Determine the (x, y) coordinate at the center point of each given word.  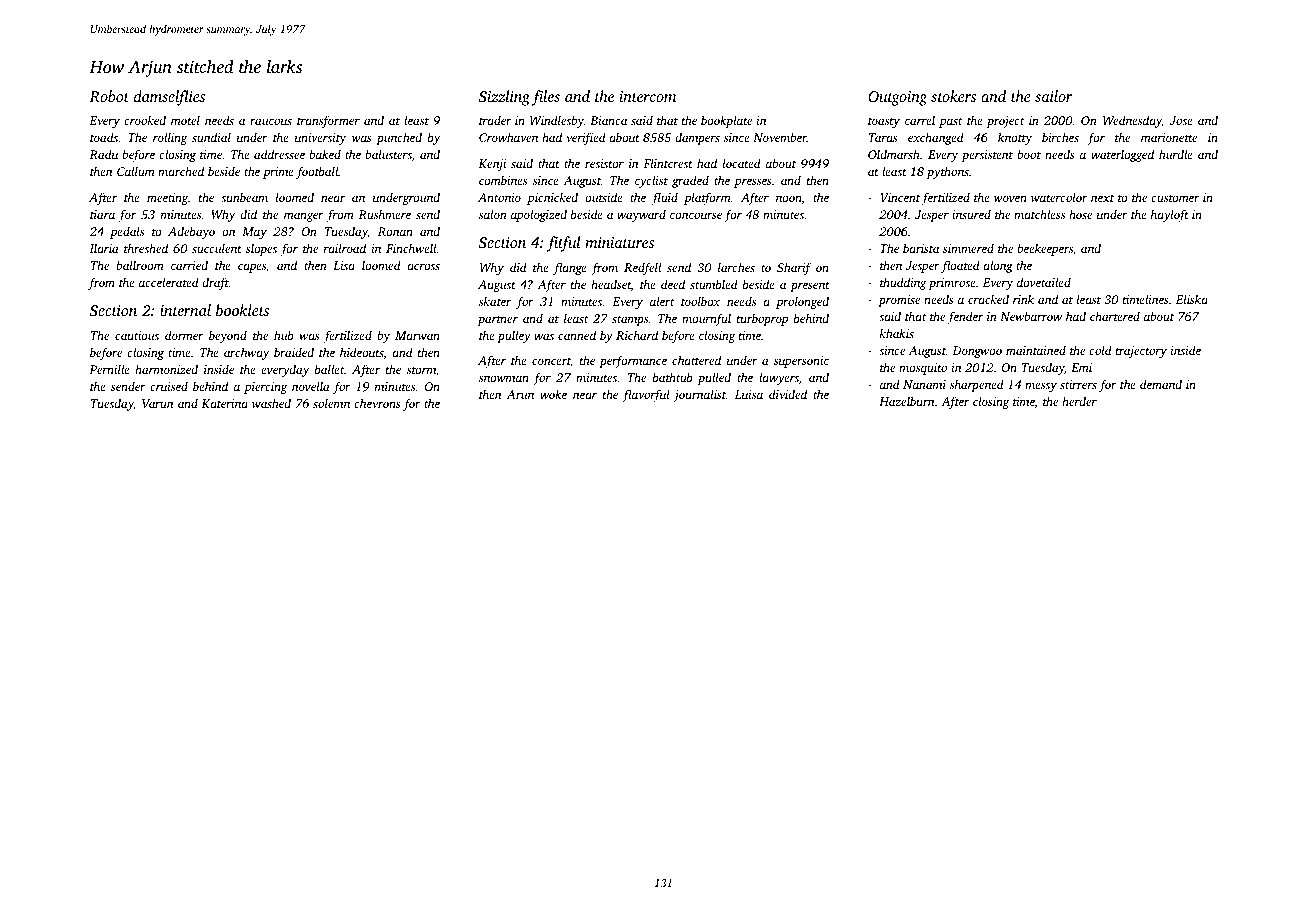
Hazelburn (906, 401)
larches (736, 267)
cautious (137, 335)
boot (1029, 154)
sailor (1054, 96)
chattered (696, 360)
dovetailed (1044, 282)
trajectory (1141, 352)
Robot (109, 96)
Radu (104, 154)
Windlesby (557, 121)
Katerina (225, 403)
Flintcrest (668, 163)
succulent (217, 248)
